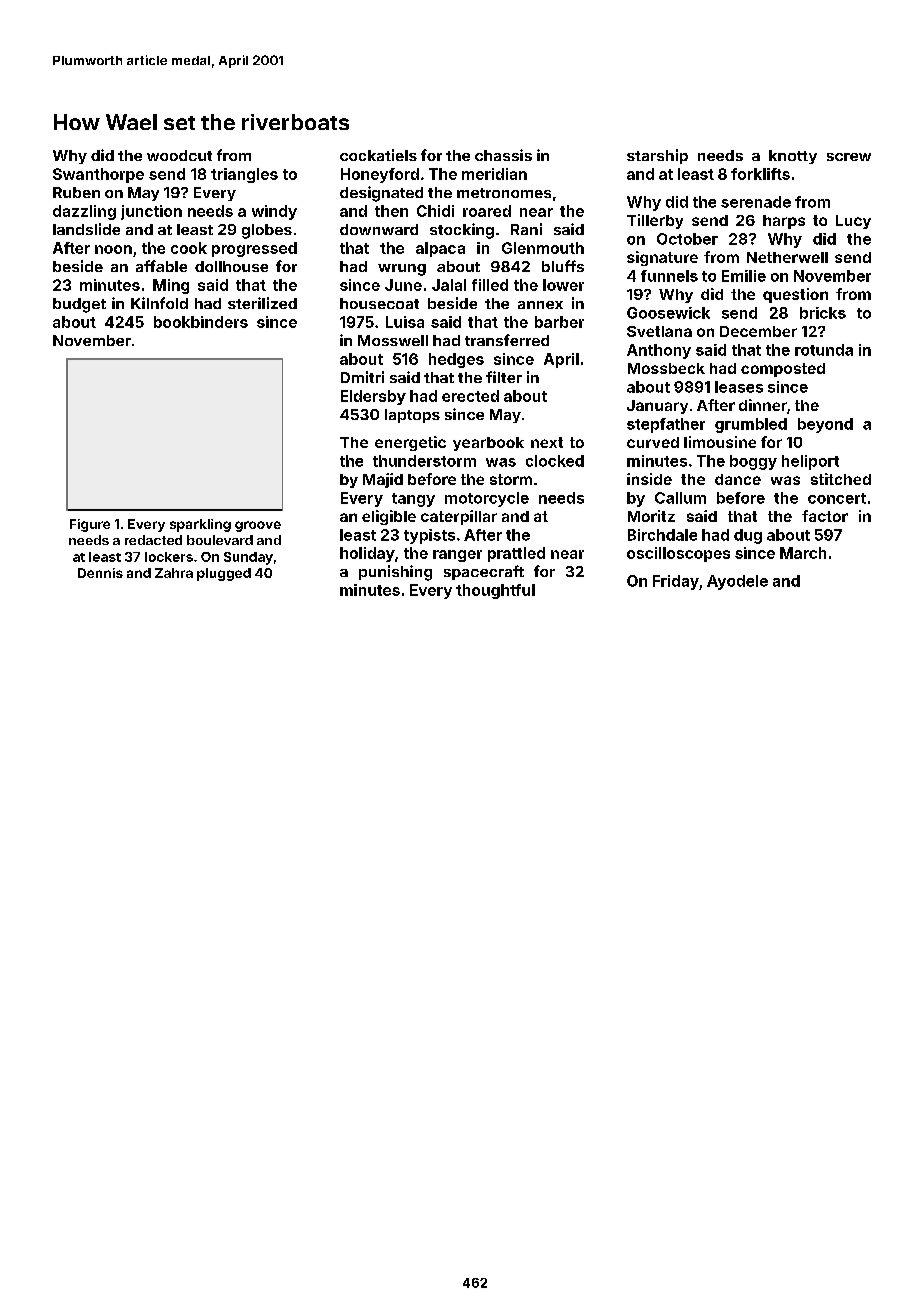 Image resolution: width=924 pixels, height=1308 pixels. I want to click on Dmitri, so click(362, 377).
